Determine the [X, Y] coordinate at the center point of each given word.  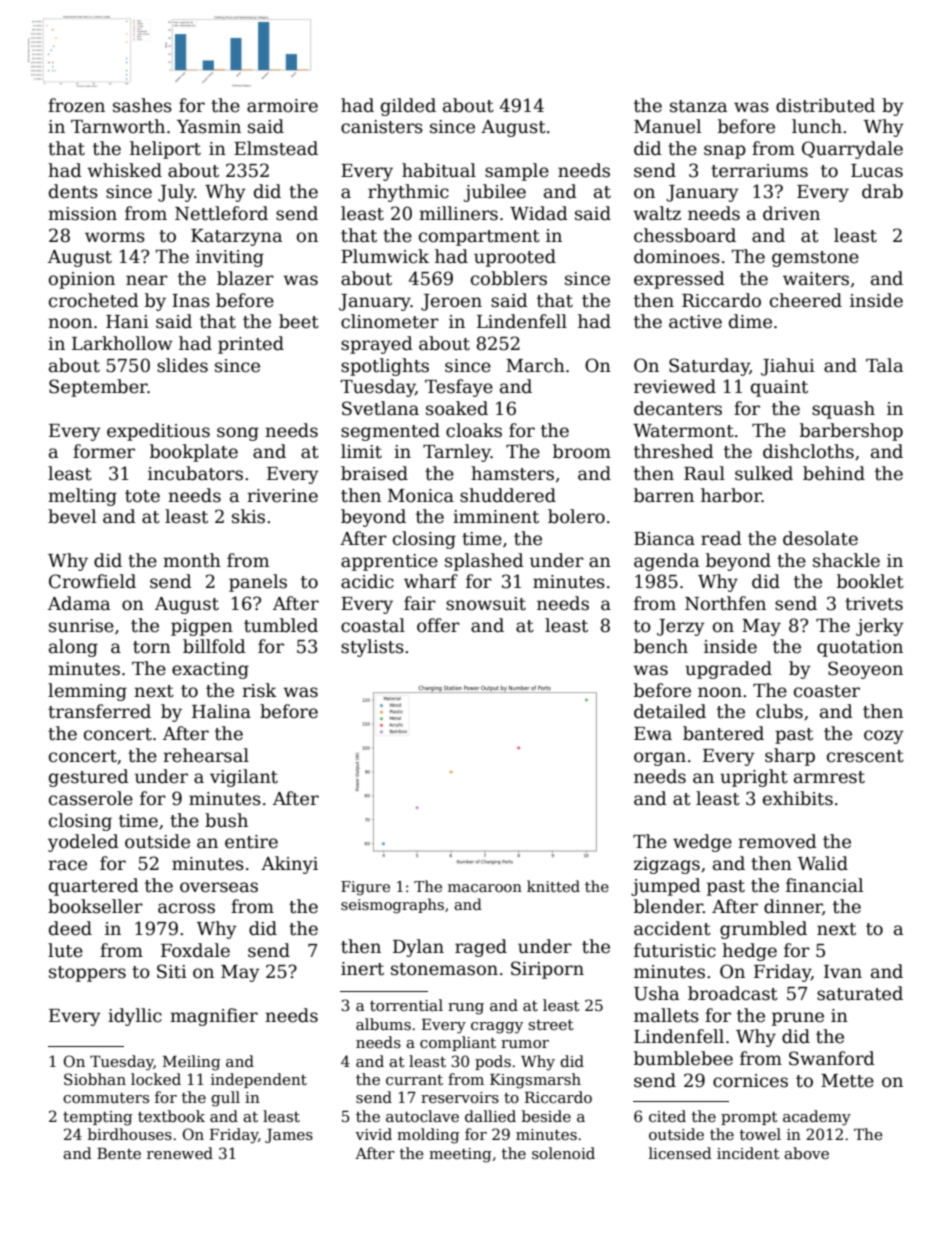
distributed [825, 105]
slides [182, 365]
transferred [99, 711]
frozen [76, 105]
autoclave [422, 1116]
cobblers [509, 278]
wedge [702, 843]
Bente [119, 1153]
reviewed [675, 386]
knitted [553, 886]
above [806, 1153]
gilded [408, 107]
